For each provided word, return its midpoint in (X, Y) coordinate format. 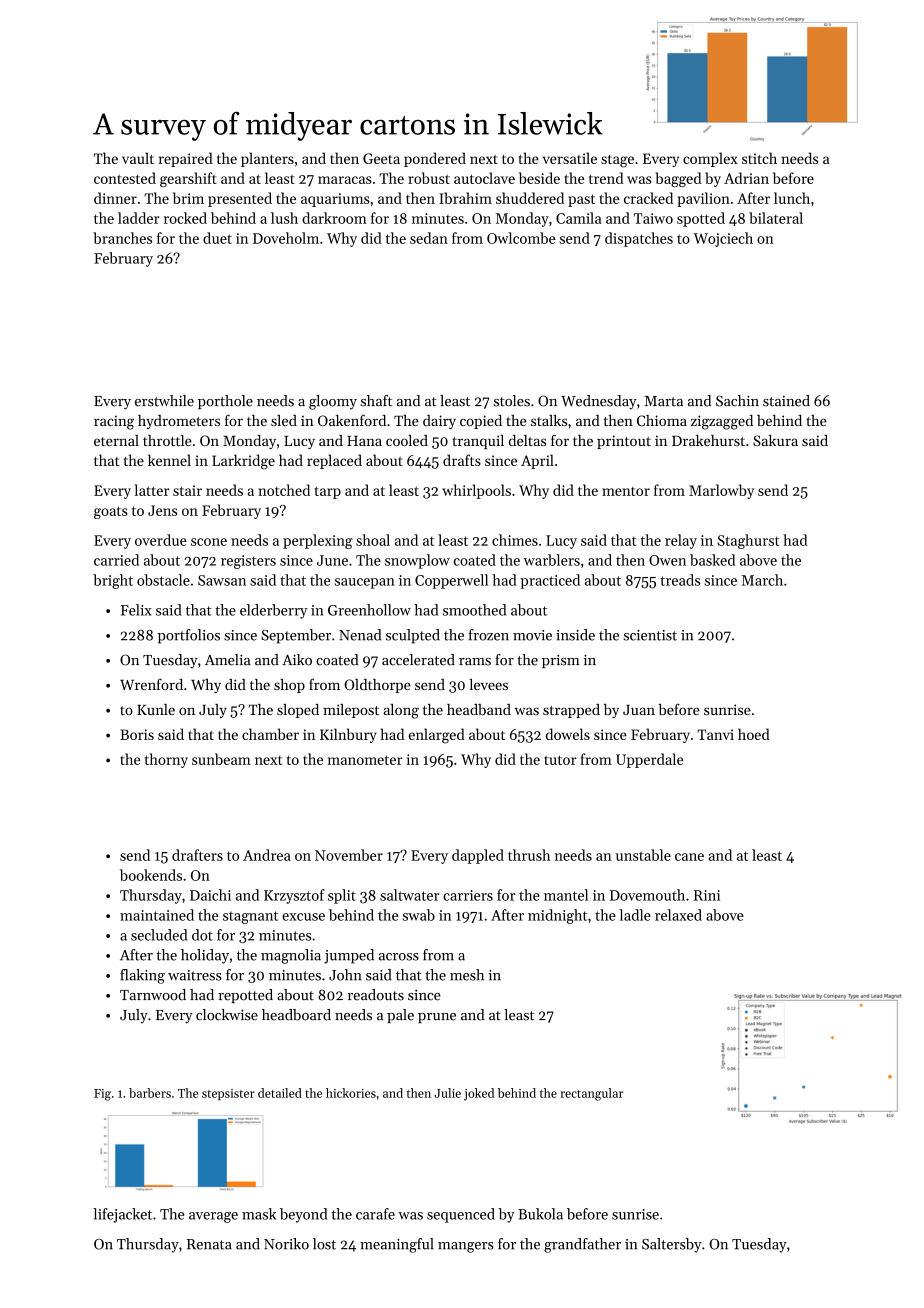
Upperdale (649, 760)
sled (284, 420)
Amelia (228, 660)
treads (680, 580)
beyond (303, 1215)
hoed (754, 734)
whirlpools (476, 491)
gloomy (333, 402)
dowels (568, 734)
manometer (365, 760)
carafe (375, 1214)
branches (122, 238)
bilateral (776, 218)
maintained (157, 915)
